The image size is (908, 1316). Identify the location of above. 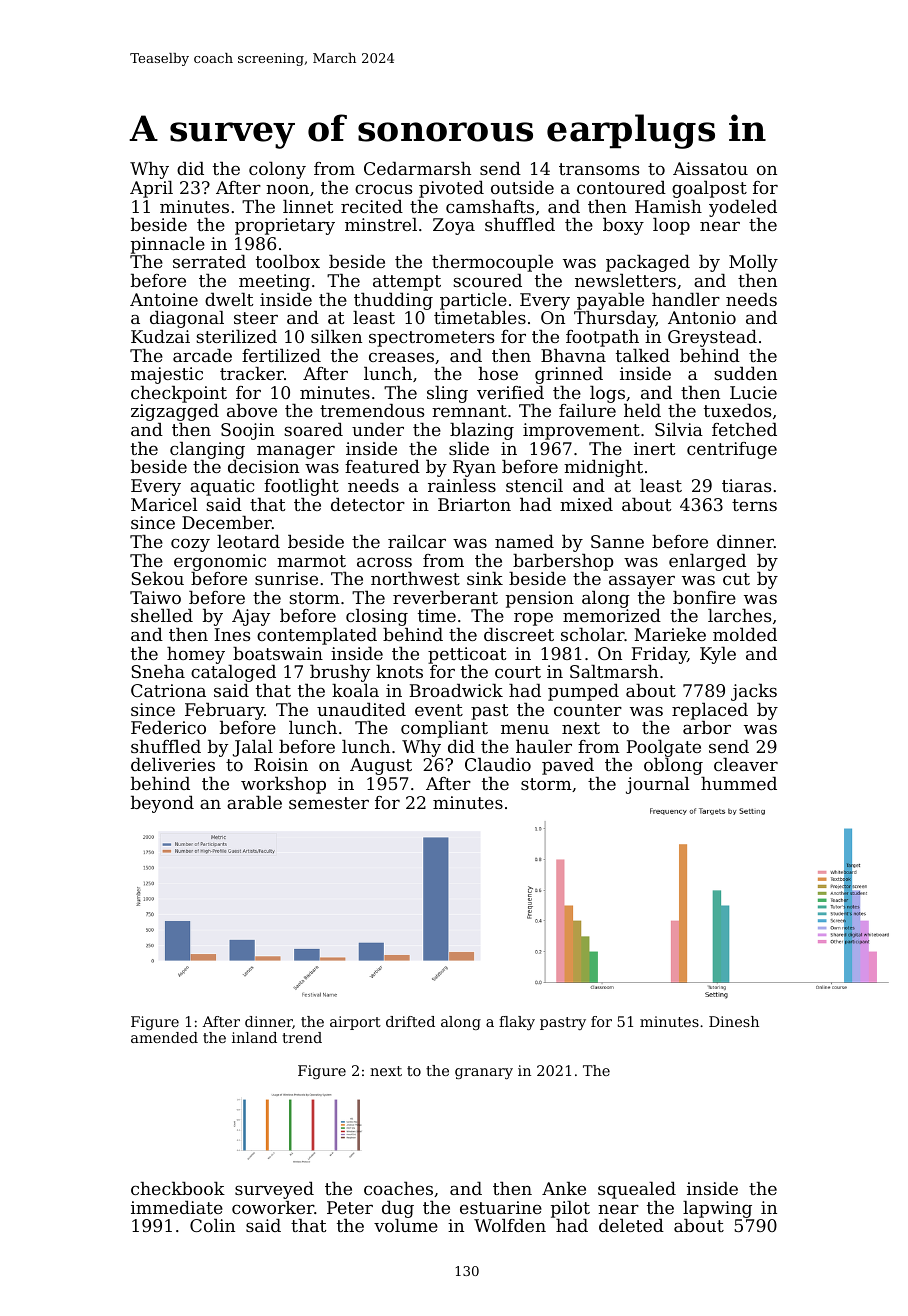
(252, 410).
